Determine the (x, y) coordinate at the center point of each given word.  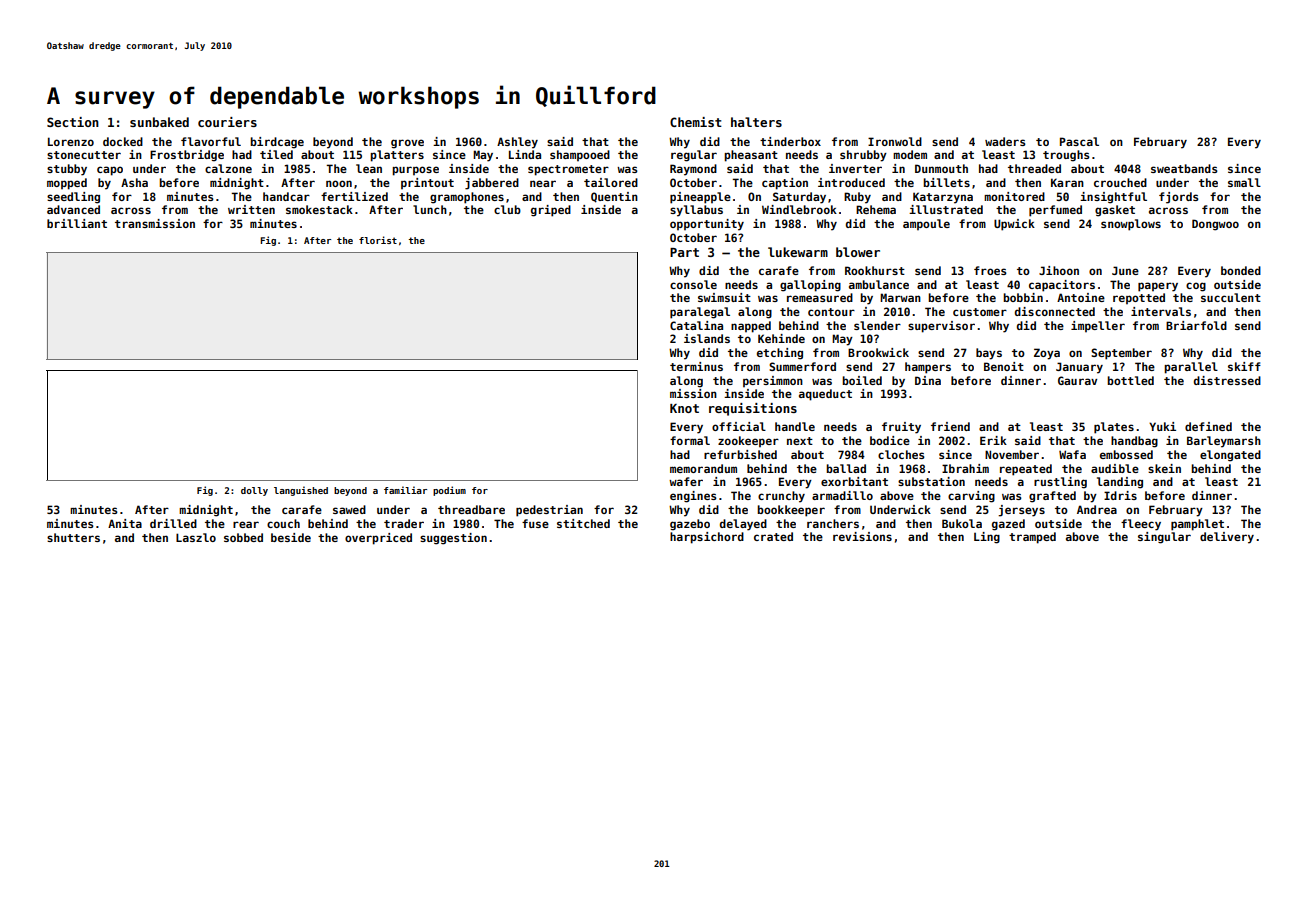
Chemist (696, 122)
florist (378, 240)
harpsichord (707, 538)
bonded (1241, 270)
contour (831, 312)
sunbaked (159, 122)
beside (291, 537)
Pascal (1079, 141)
